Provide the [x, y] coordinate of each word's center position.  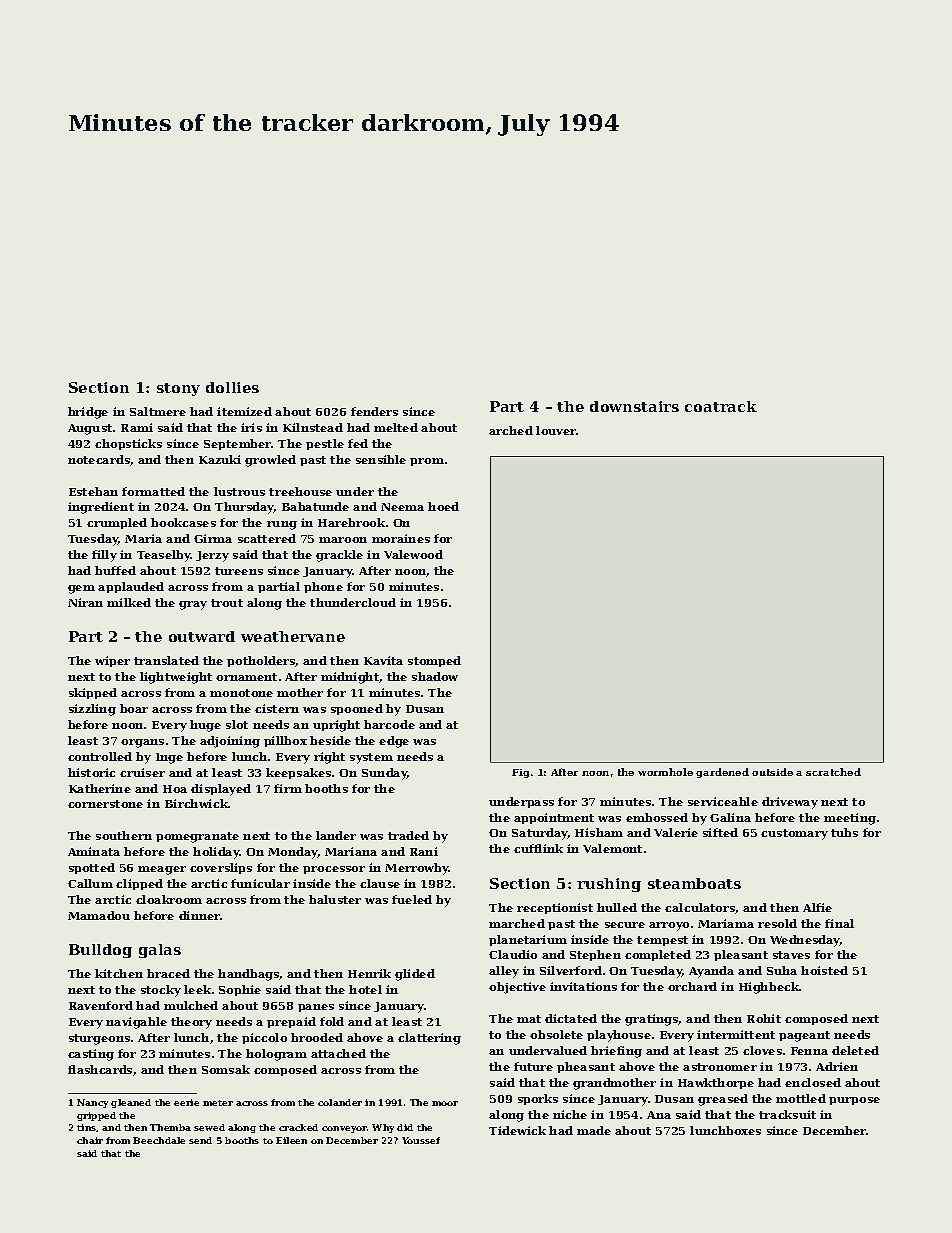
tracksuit [787, 1114]
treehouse [300, 491]
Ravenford [101, 1005]
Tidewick [517, 1130]
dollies [232, 387]
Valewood [413, 554]
